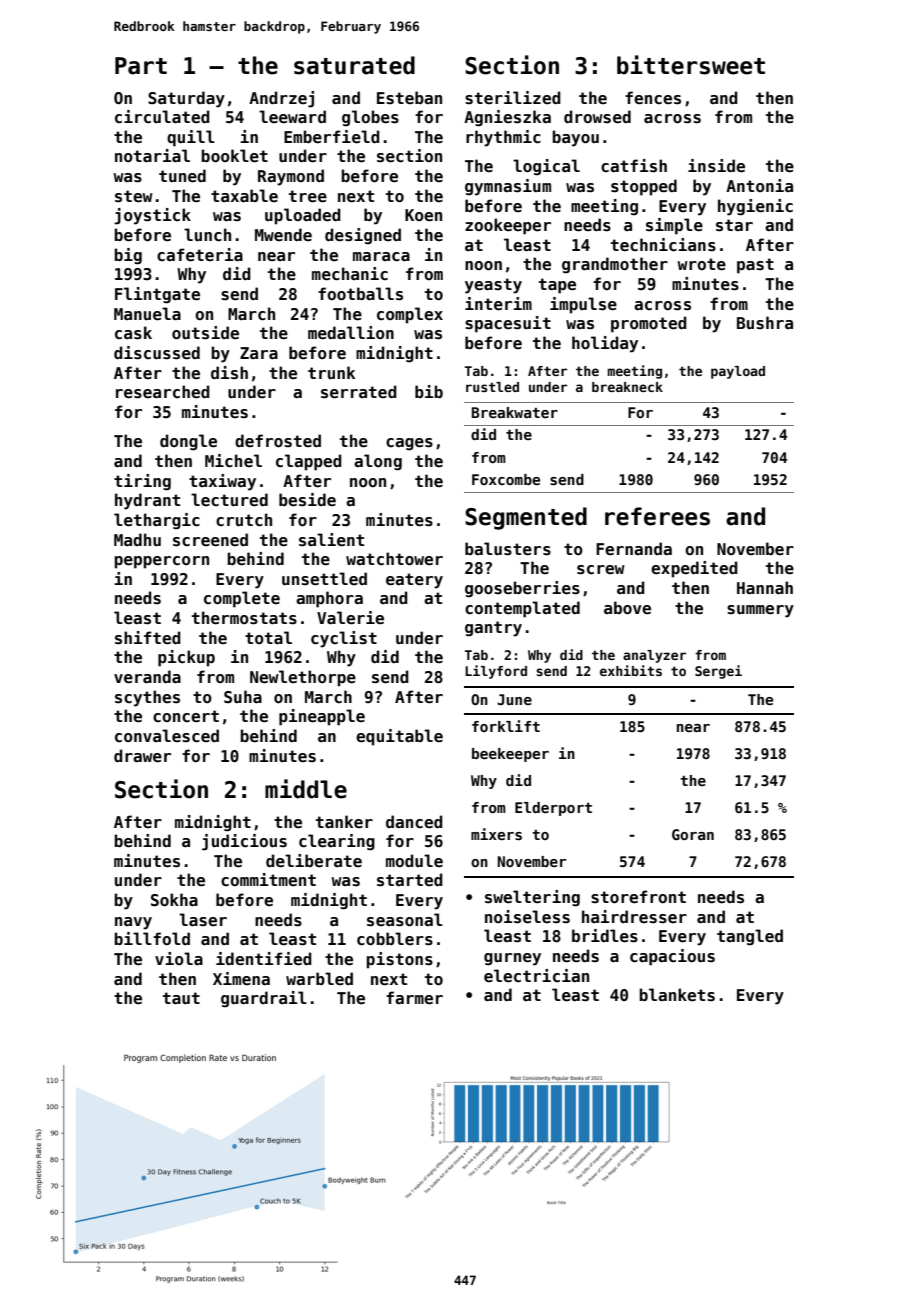 This screenshot has width=908, height=1316. What do you see at coordinates (677, 995) in the screenshot?
I see `blankets` at bounding box center [677, 995].
